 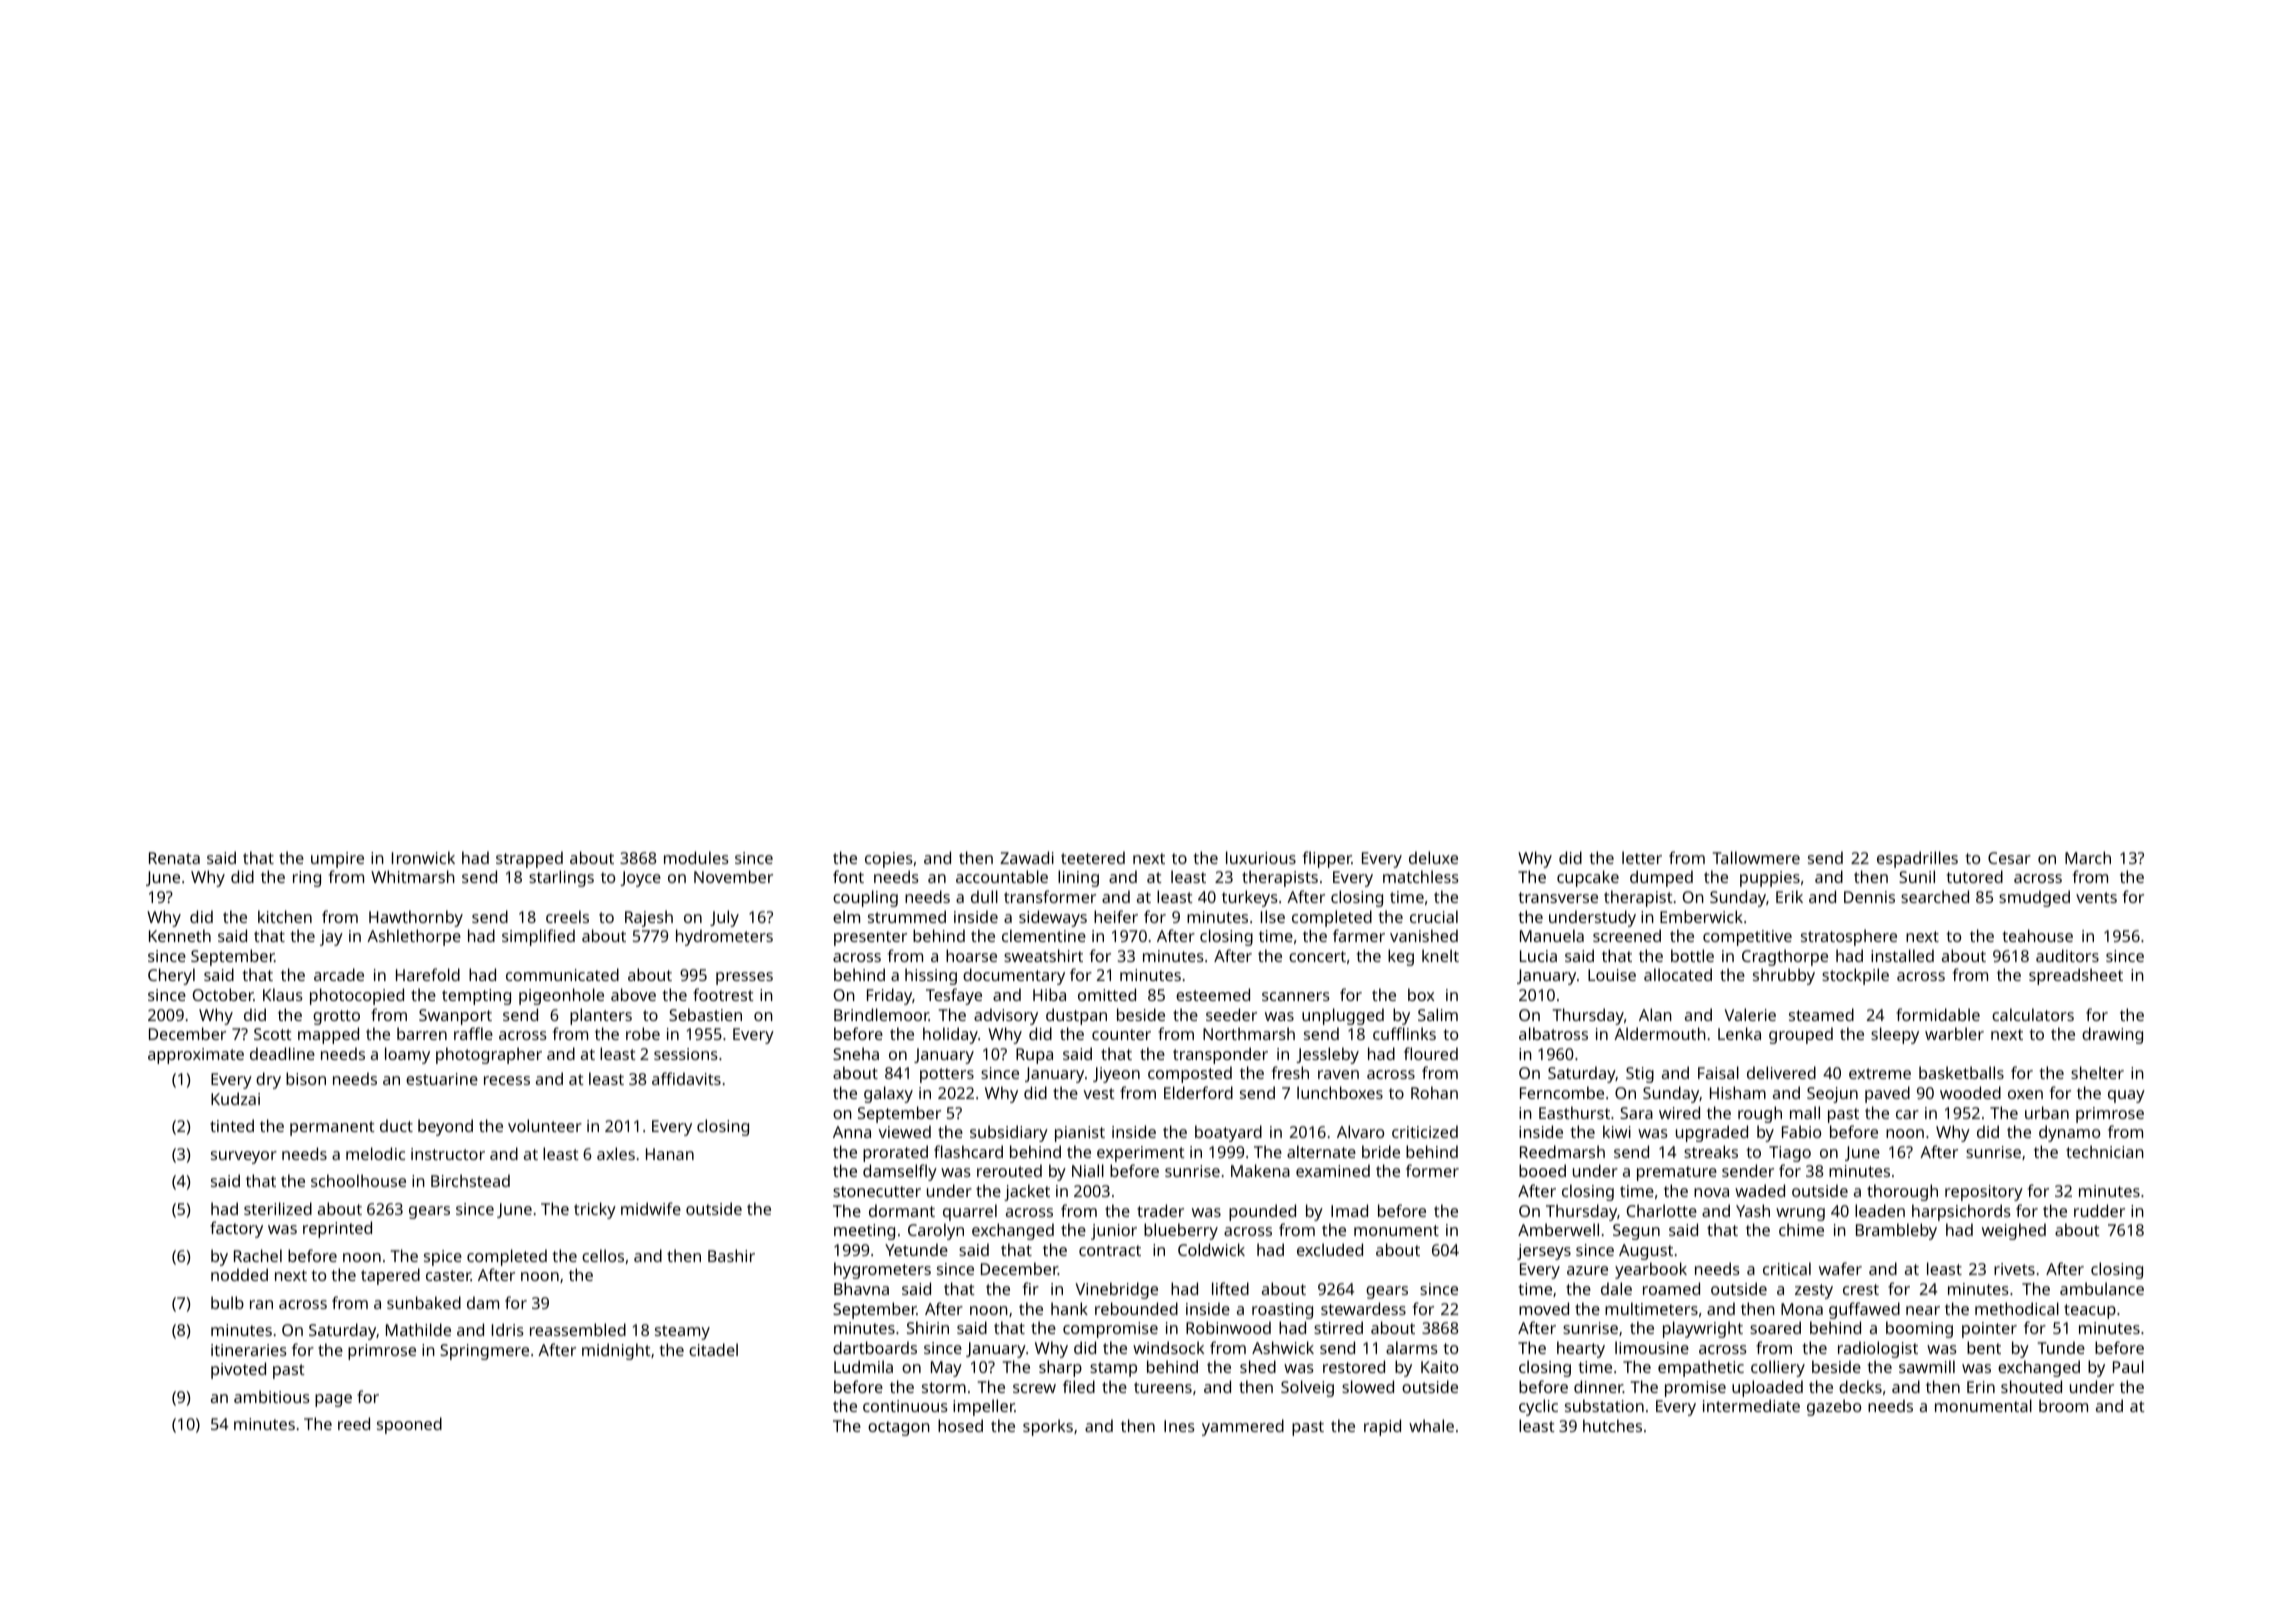 What do you see at coordinates (686, 1054) in the screenshot?
I see `sessions` at bounding box center [686, 1054].
